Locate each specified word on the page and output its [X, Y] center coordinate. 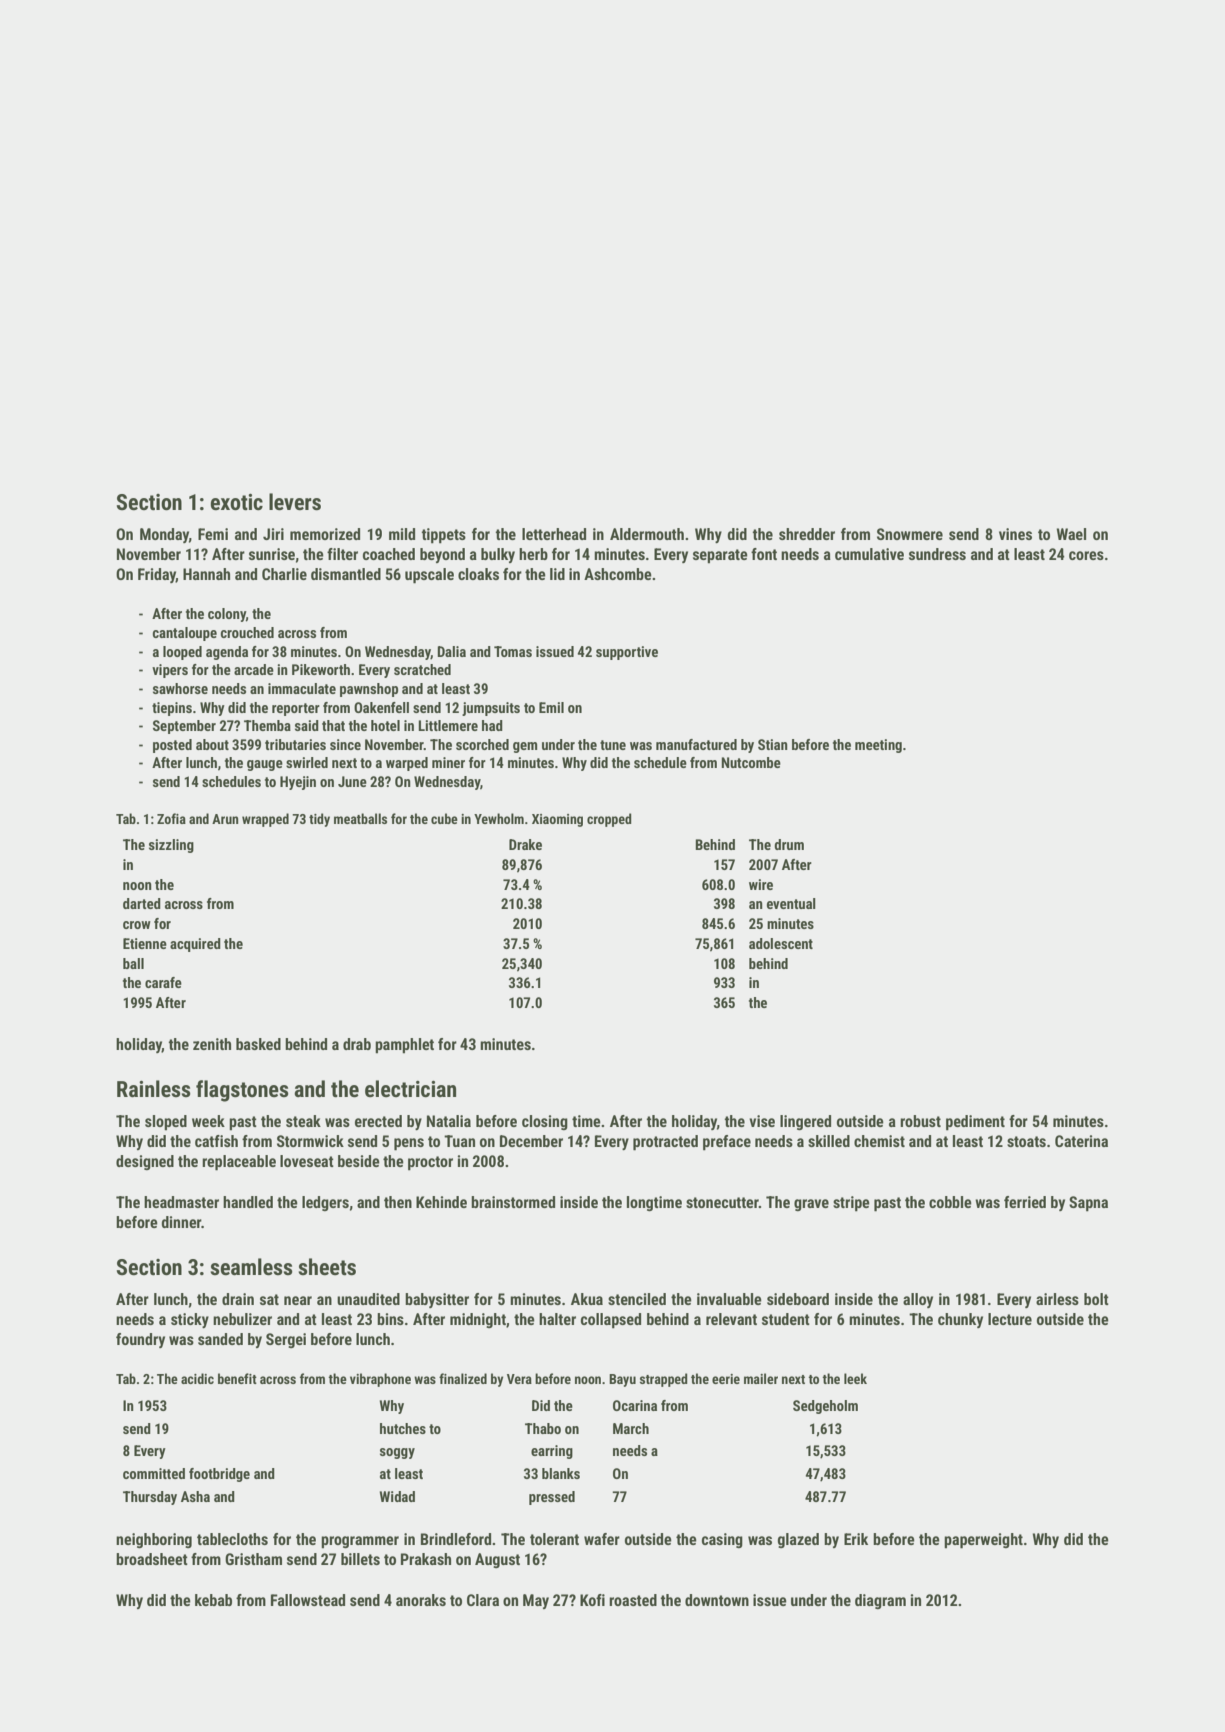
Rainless [154, 1089]
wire [761, 884]
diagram [880, 1601]
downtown [717, 1600]
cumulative [869, 554]
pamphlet [404, 1046]
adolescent [781, 943]
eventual [791, 903]
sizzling [171, 846]
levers [295, 502]
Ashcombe [618, 574]
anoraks [421, 1600]
